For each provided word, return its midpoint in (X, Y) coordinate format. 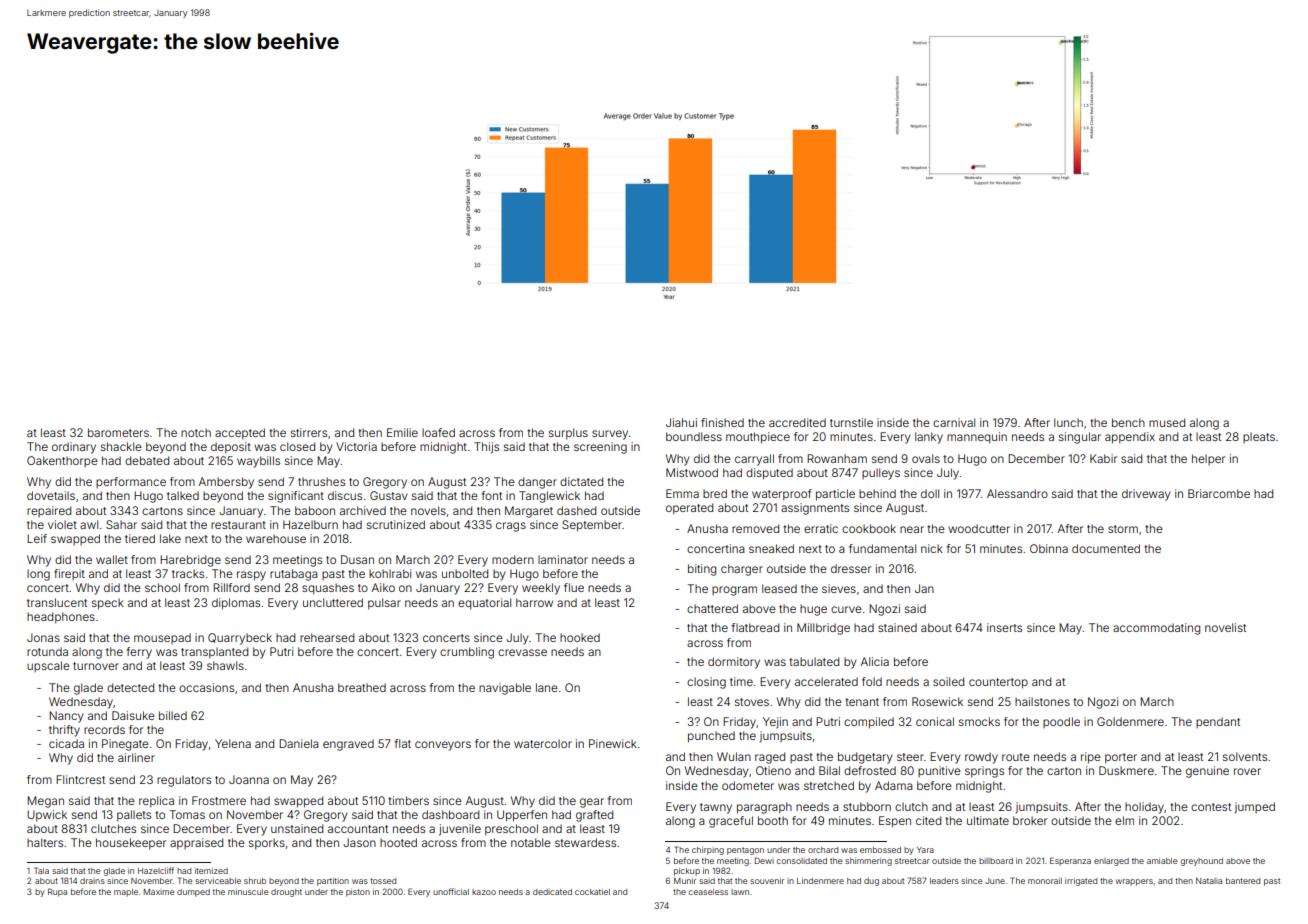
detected (130, 687)
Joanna (249, 779)
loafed (438, 432)
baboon (315, 510)
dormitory (734, 663)
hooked (580, 637)
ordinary (74, 448)
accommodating (1156, 629)
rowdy (981, 758)
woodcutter (979, 528)
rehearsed (327, 637)
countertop (998, 683)
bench (1128, 422)
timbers (408, 800)
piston (358, 893)
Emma (682, 493)
